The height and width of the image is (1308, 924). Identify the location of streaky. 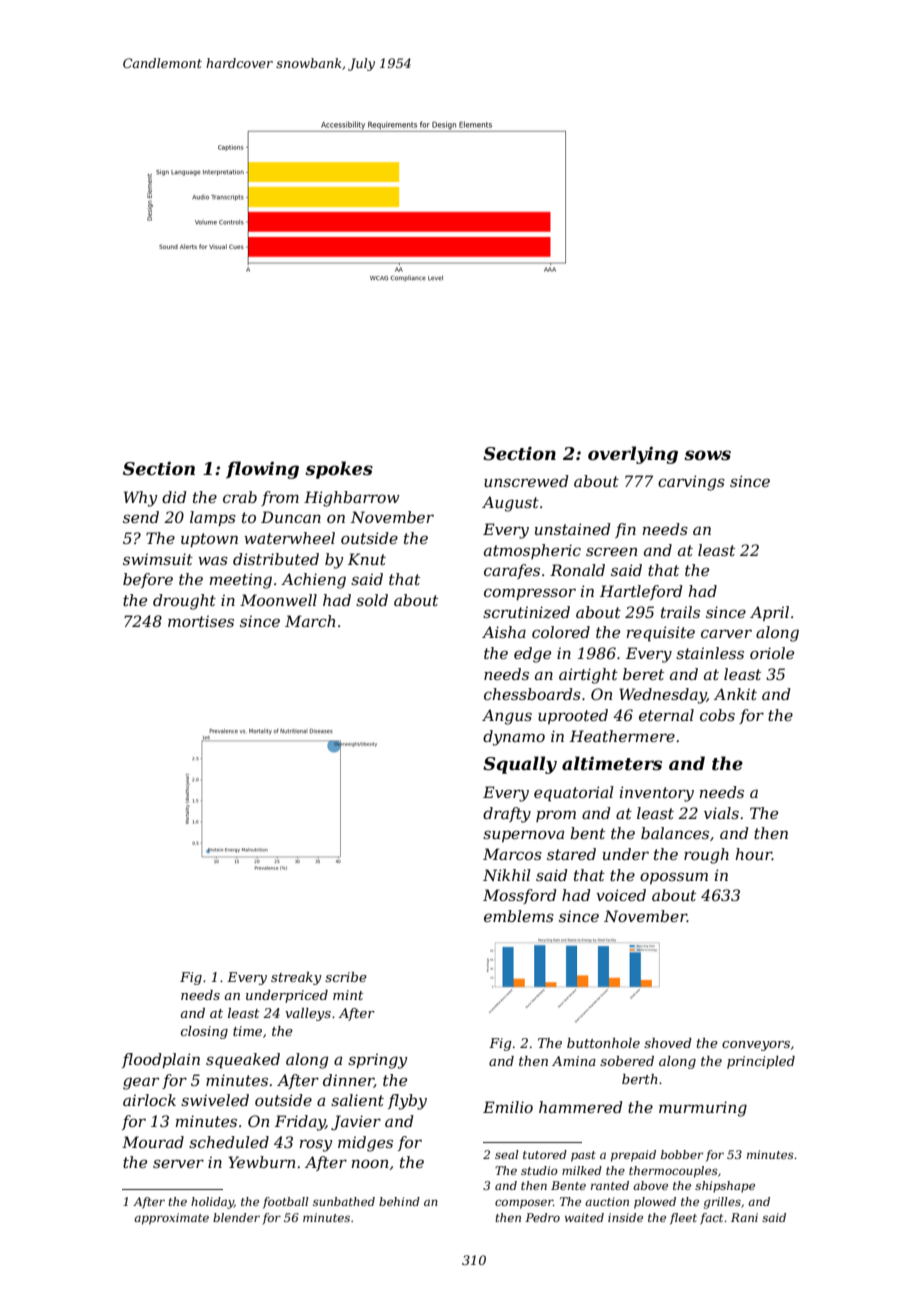
(296, 978).
